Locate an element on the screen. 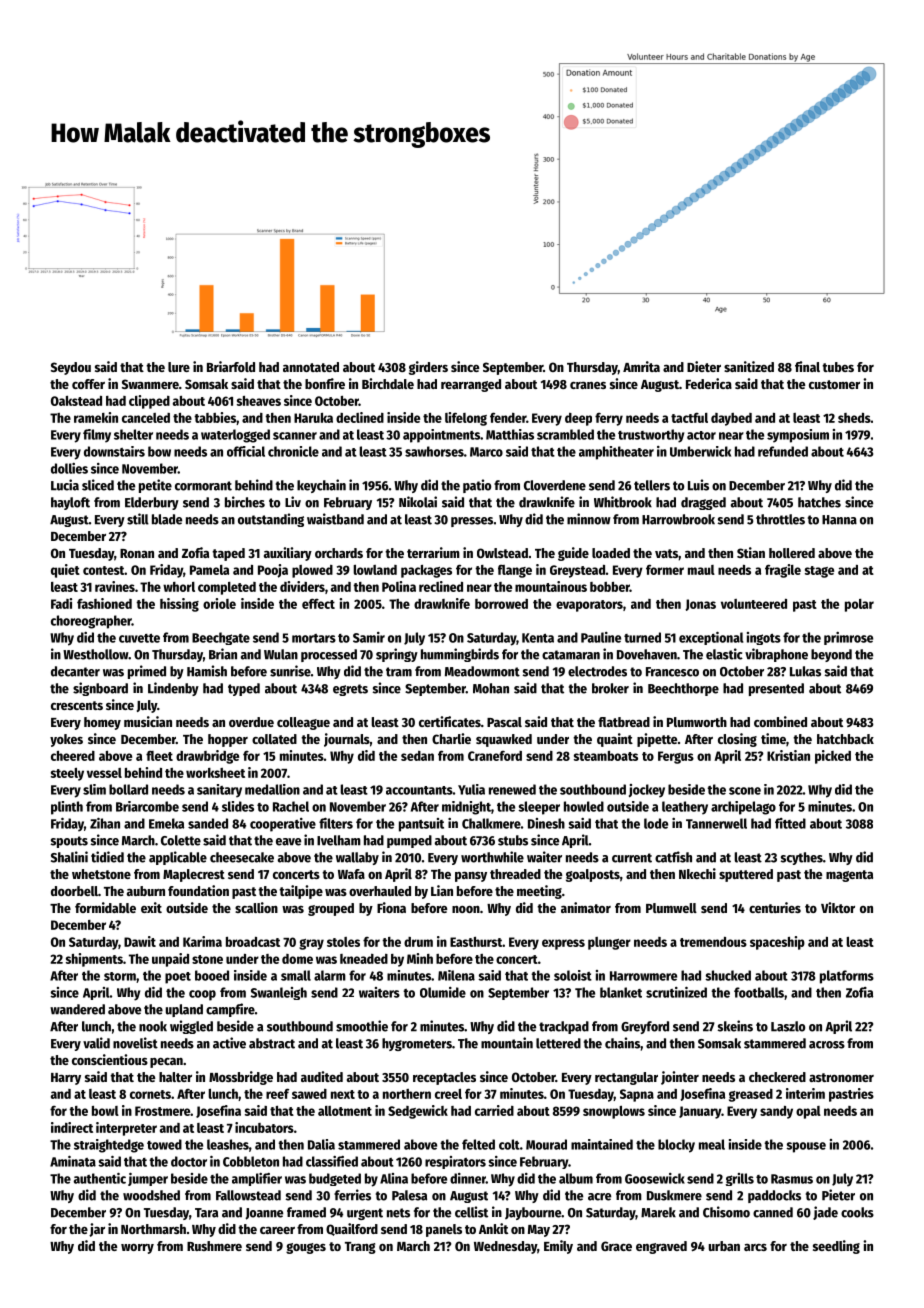  Mossbridge is located at coordinates (241, 1078).
